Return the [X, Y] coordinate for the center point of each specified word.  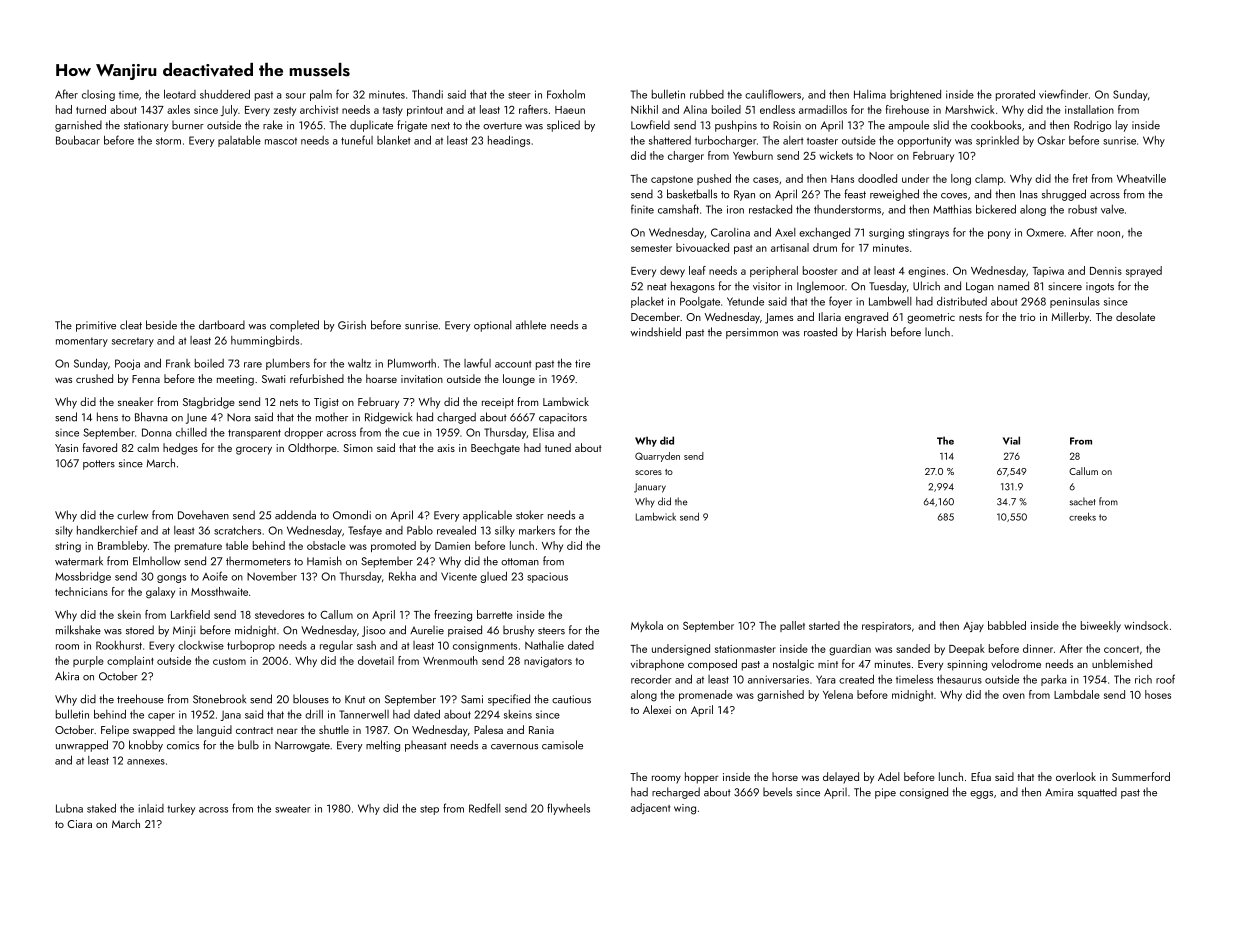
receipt [498, 403]
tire [582, 363]
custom [229, 661]
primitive [96, 326]
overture [502, 126]
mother [332, 417]
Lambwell [890, 301]
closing [98, 95]
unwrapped [82, 746]
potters [99, 465]
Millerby [1070, 318]
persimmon [752, 333]
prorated [1015, 95]
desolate [1135, 316]
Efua [981, 776]
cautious [571, 699]
